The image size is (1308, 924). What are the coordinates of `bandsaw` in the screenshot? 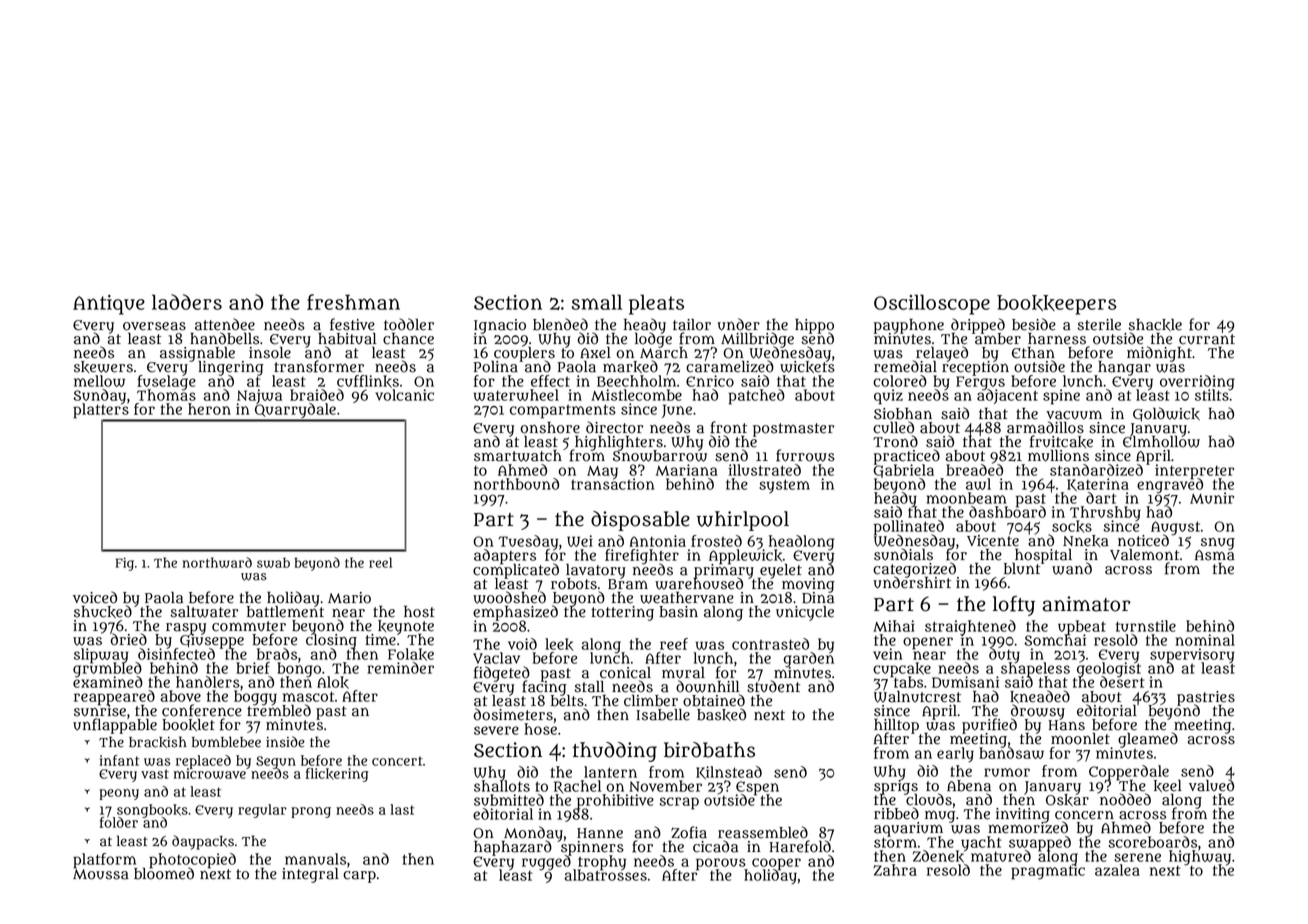 It's located at (1011, 753).
